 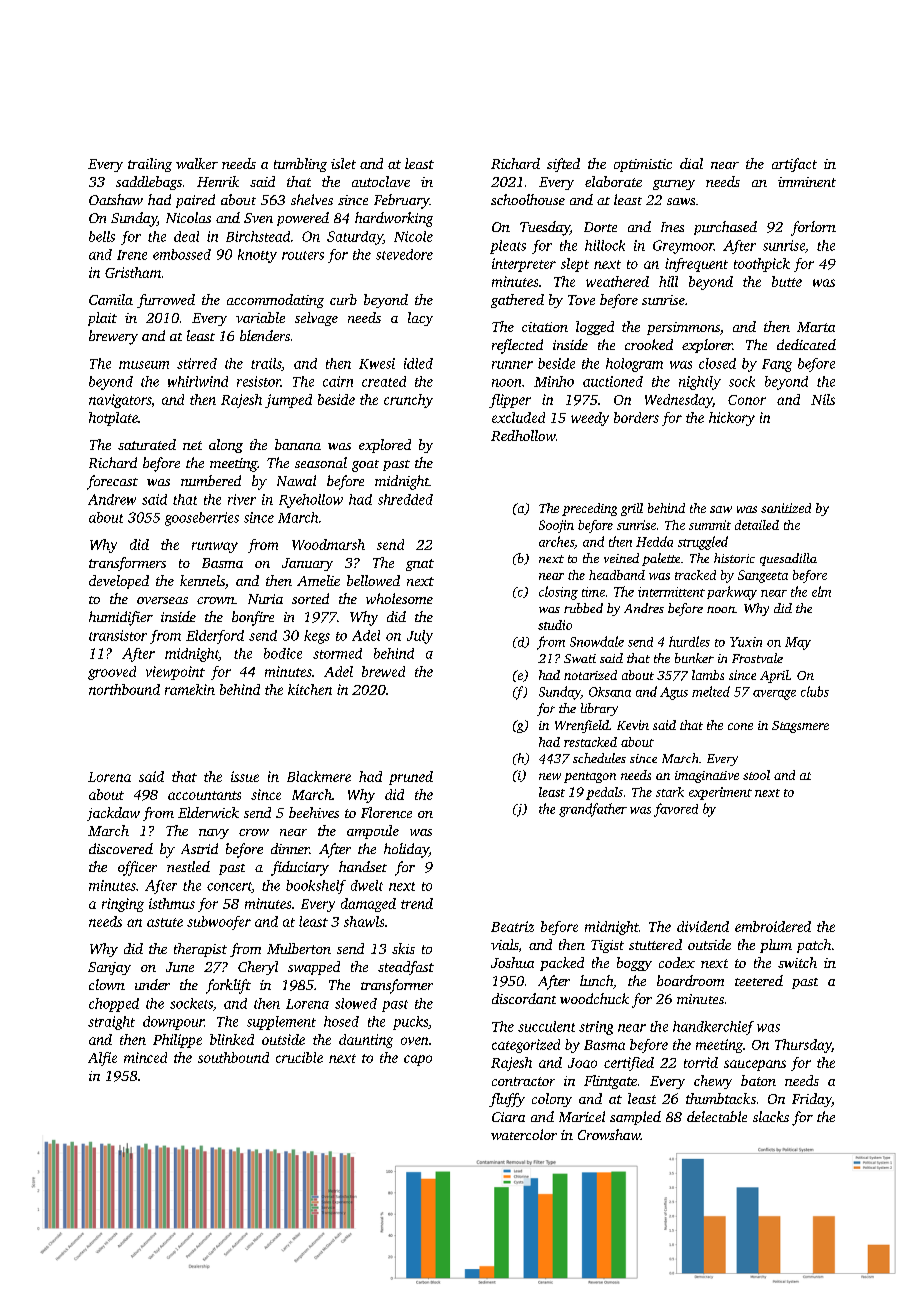 I want to click on sifted, so click(x=563, y=165).
